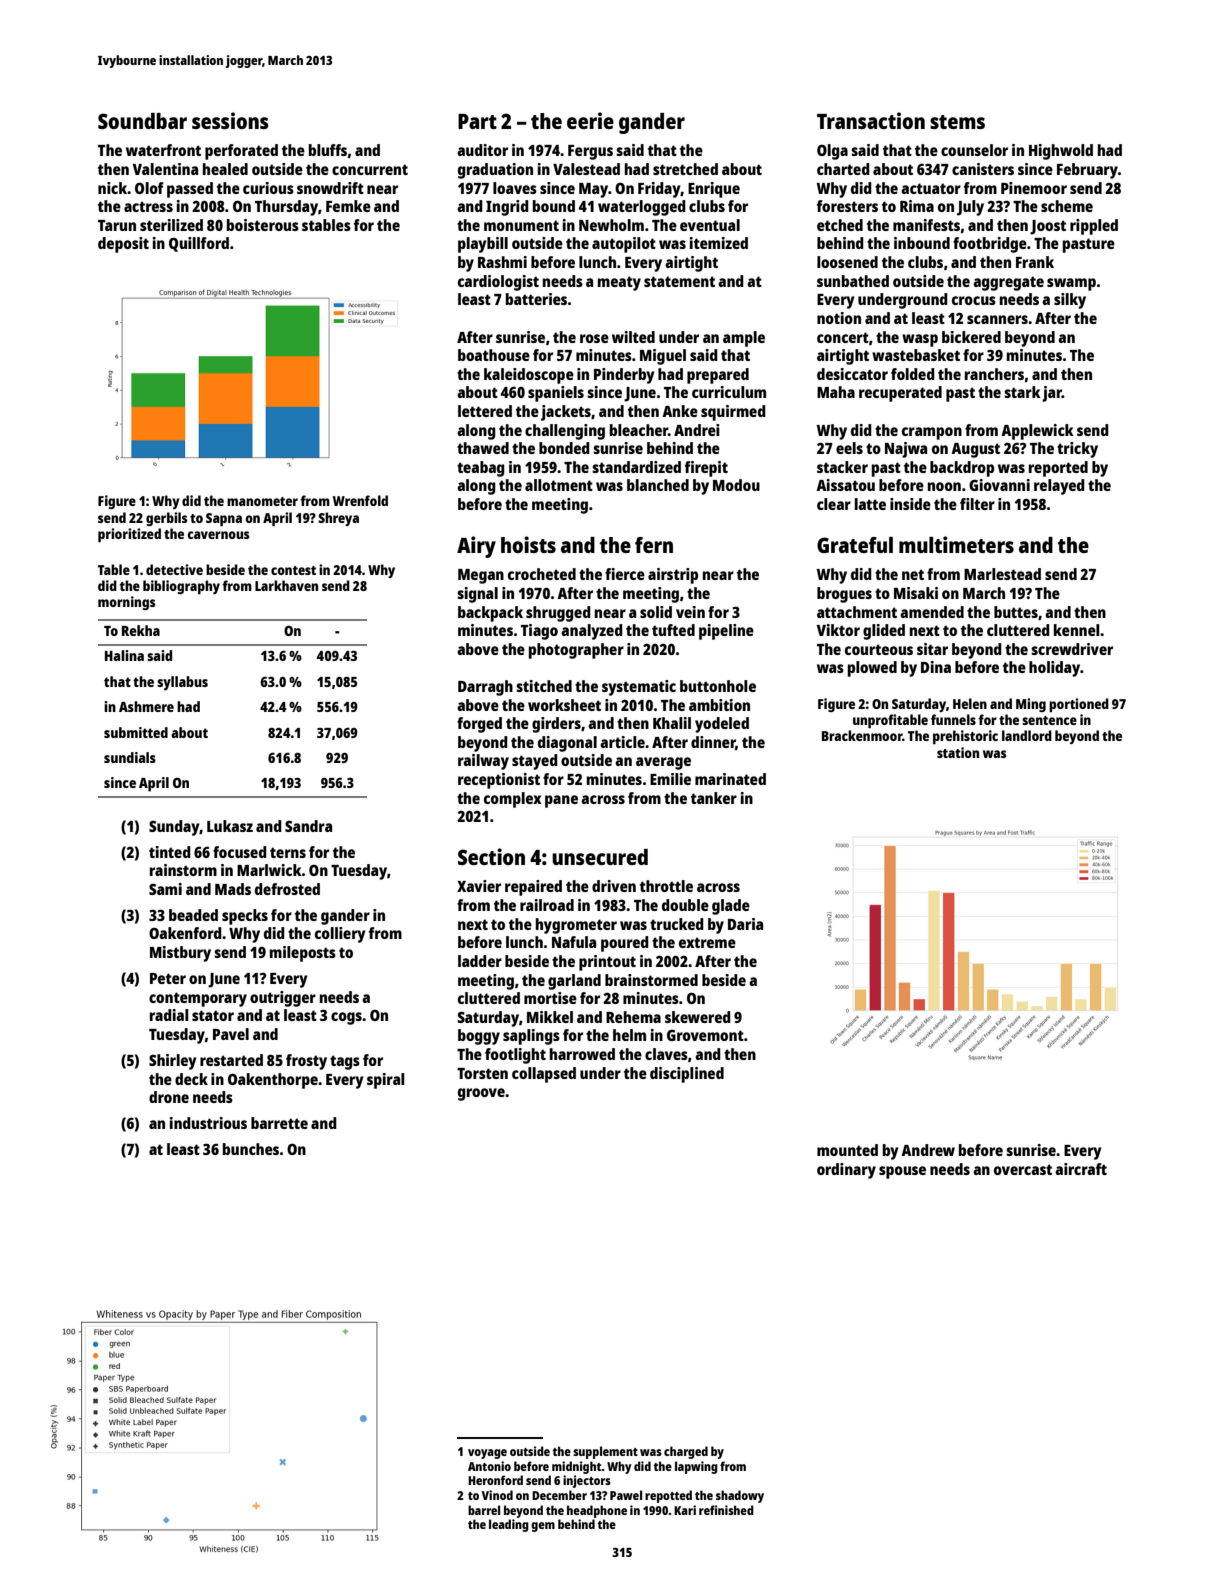  Describe the element at coordinates (932, 649) in the image. I see `sitar` at that location.
